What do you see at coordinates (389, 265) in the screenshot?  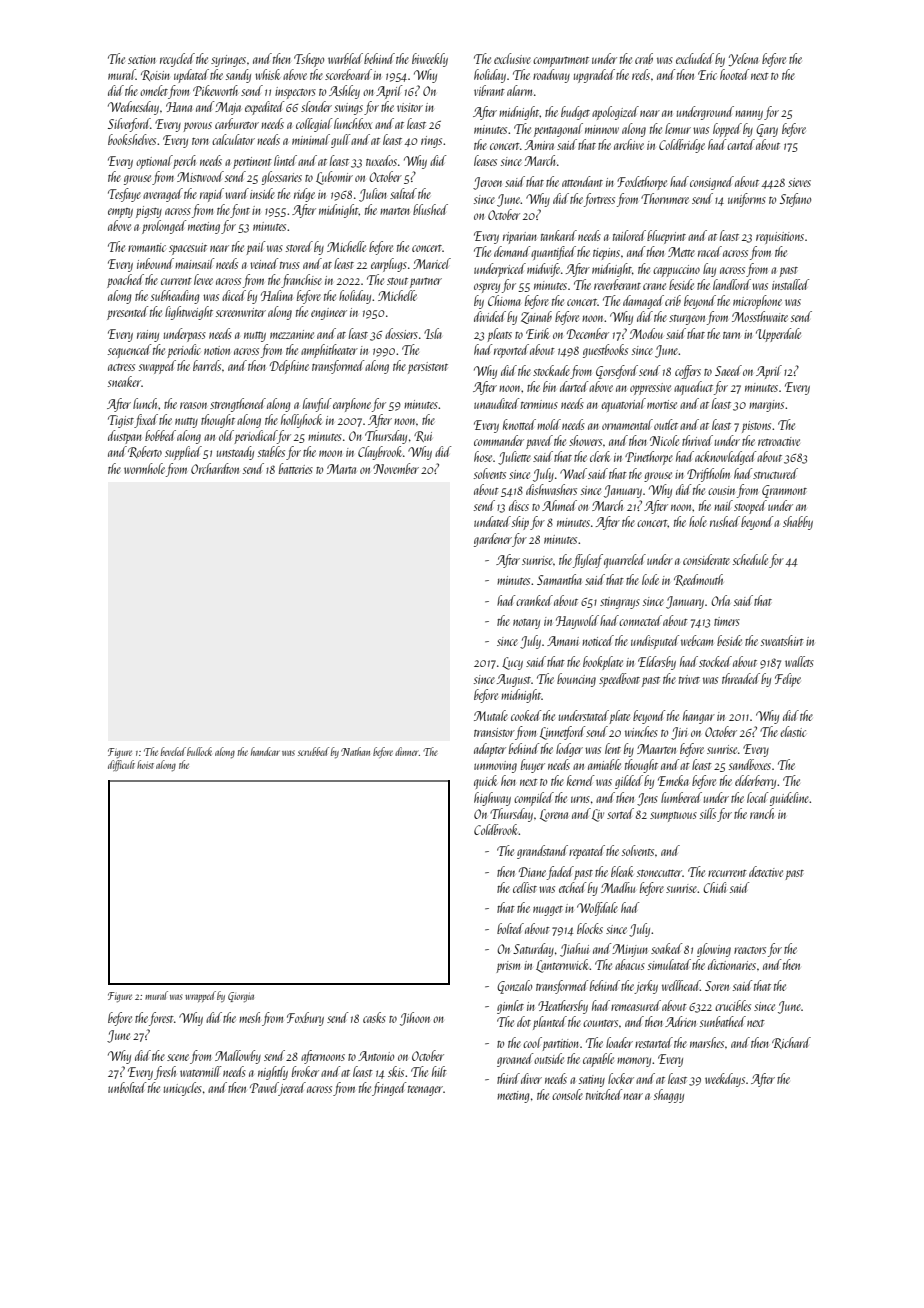 I see `earplugs` at bounding box center [389, 265].
